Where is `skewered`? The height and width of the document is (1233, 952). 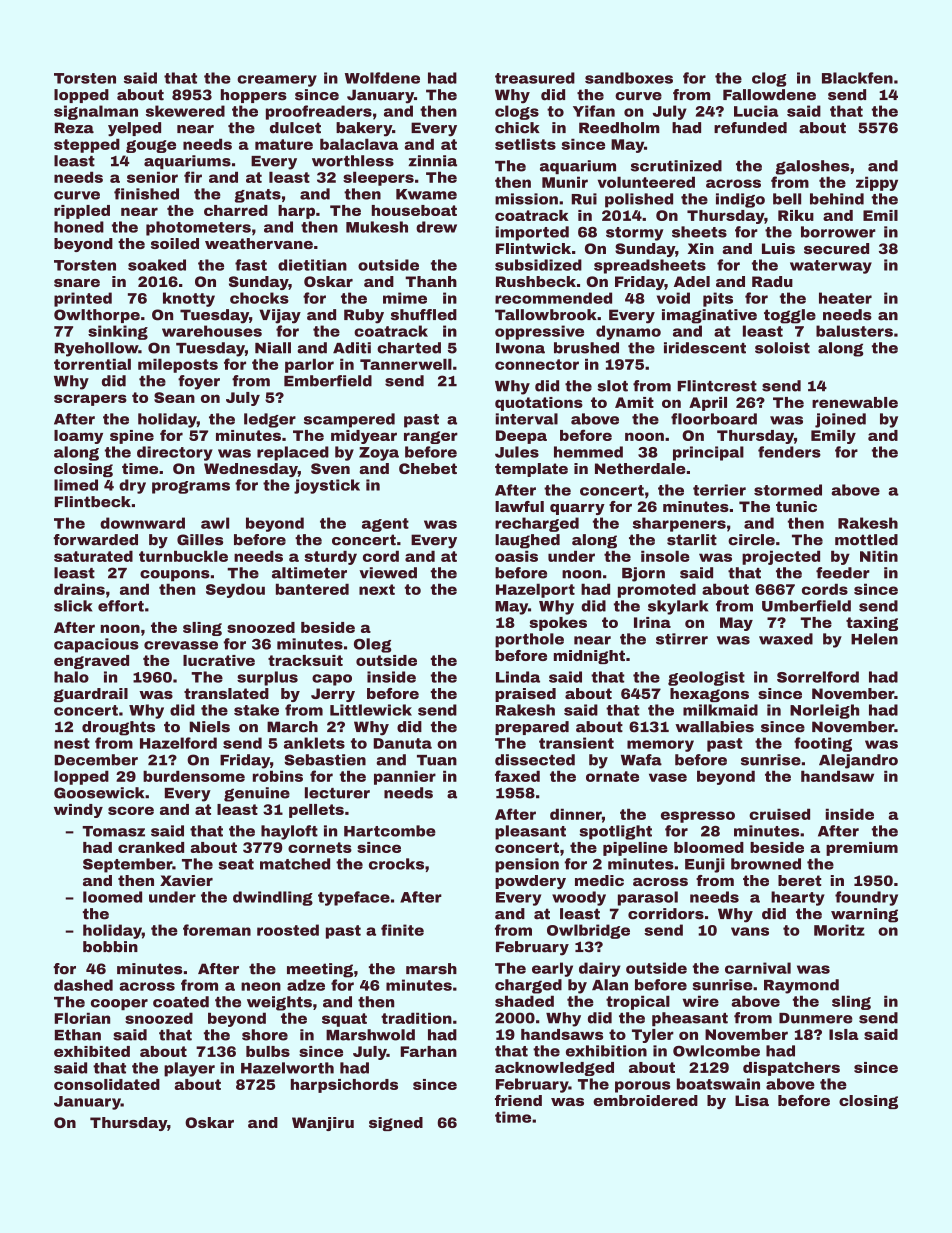
skewered is located at coordinates (185, 111).
